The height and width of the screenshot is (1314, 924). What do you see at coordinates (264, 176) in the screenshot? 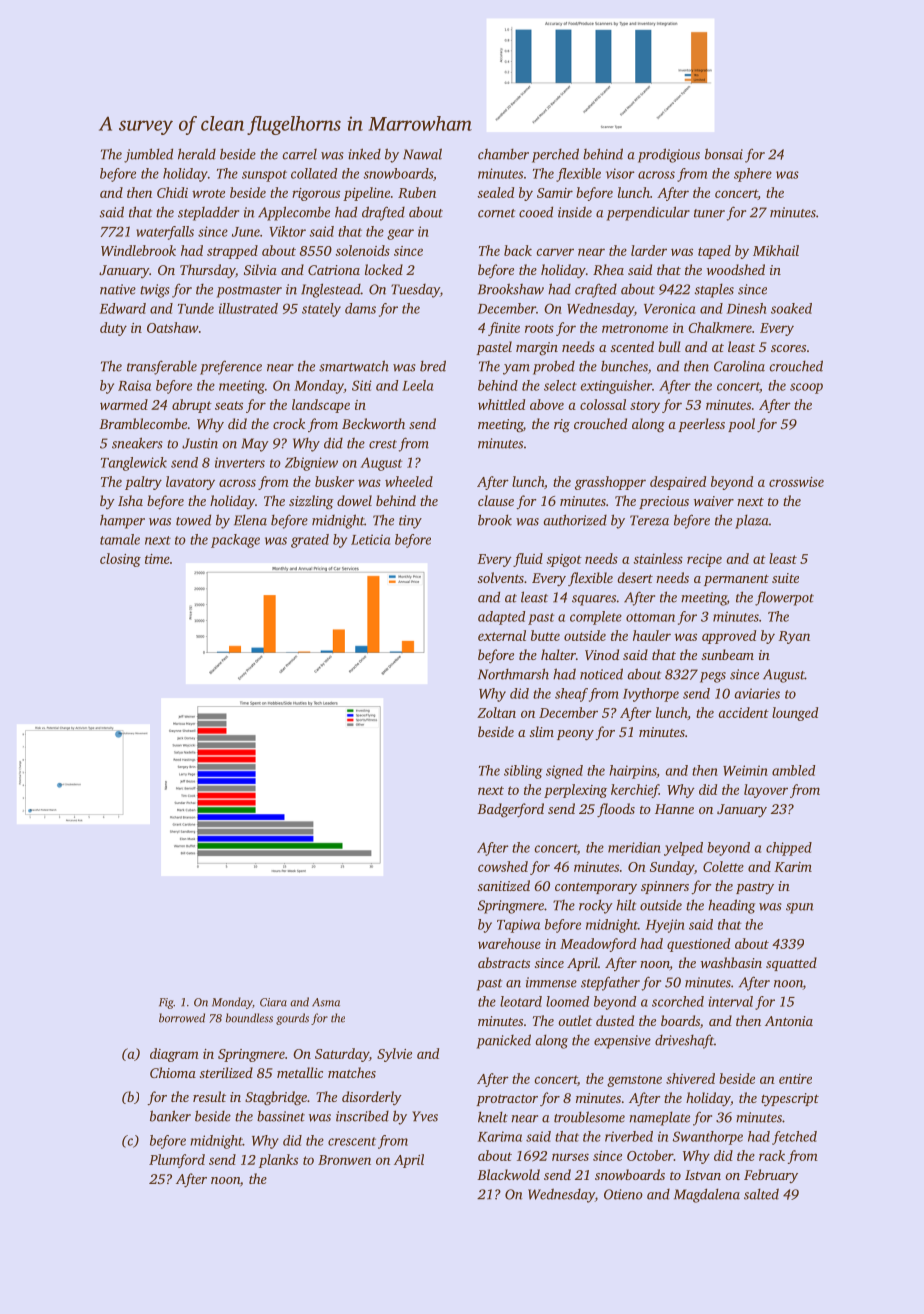
I see `sunspot` at bounding box center [264, 176].
